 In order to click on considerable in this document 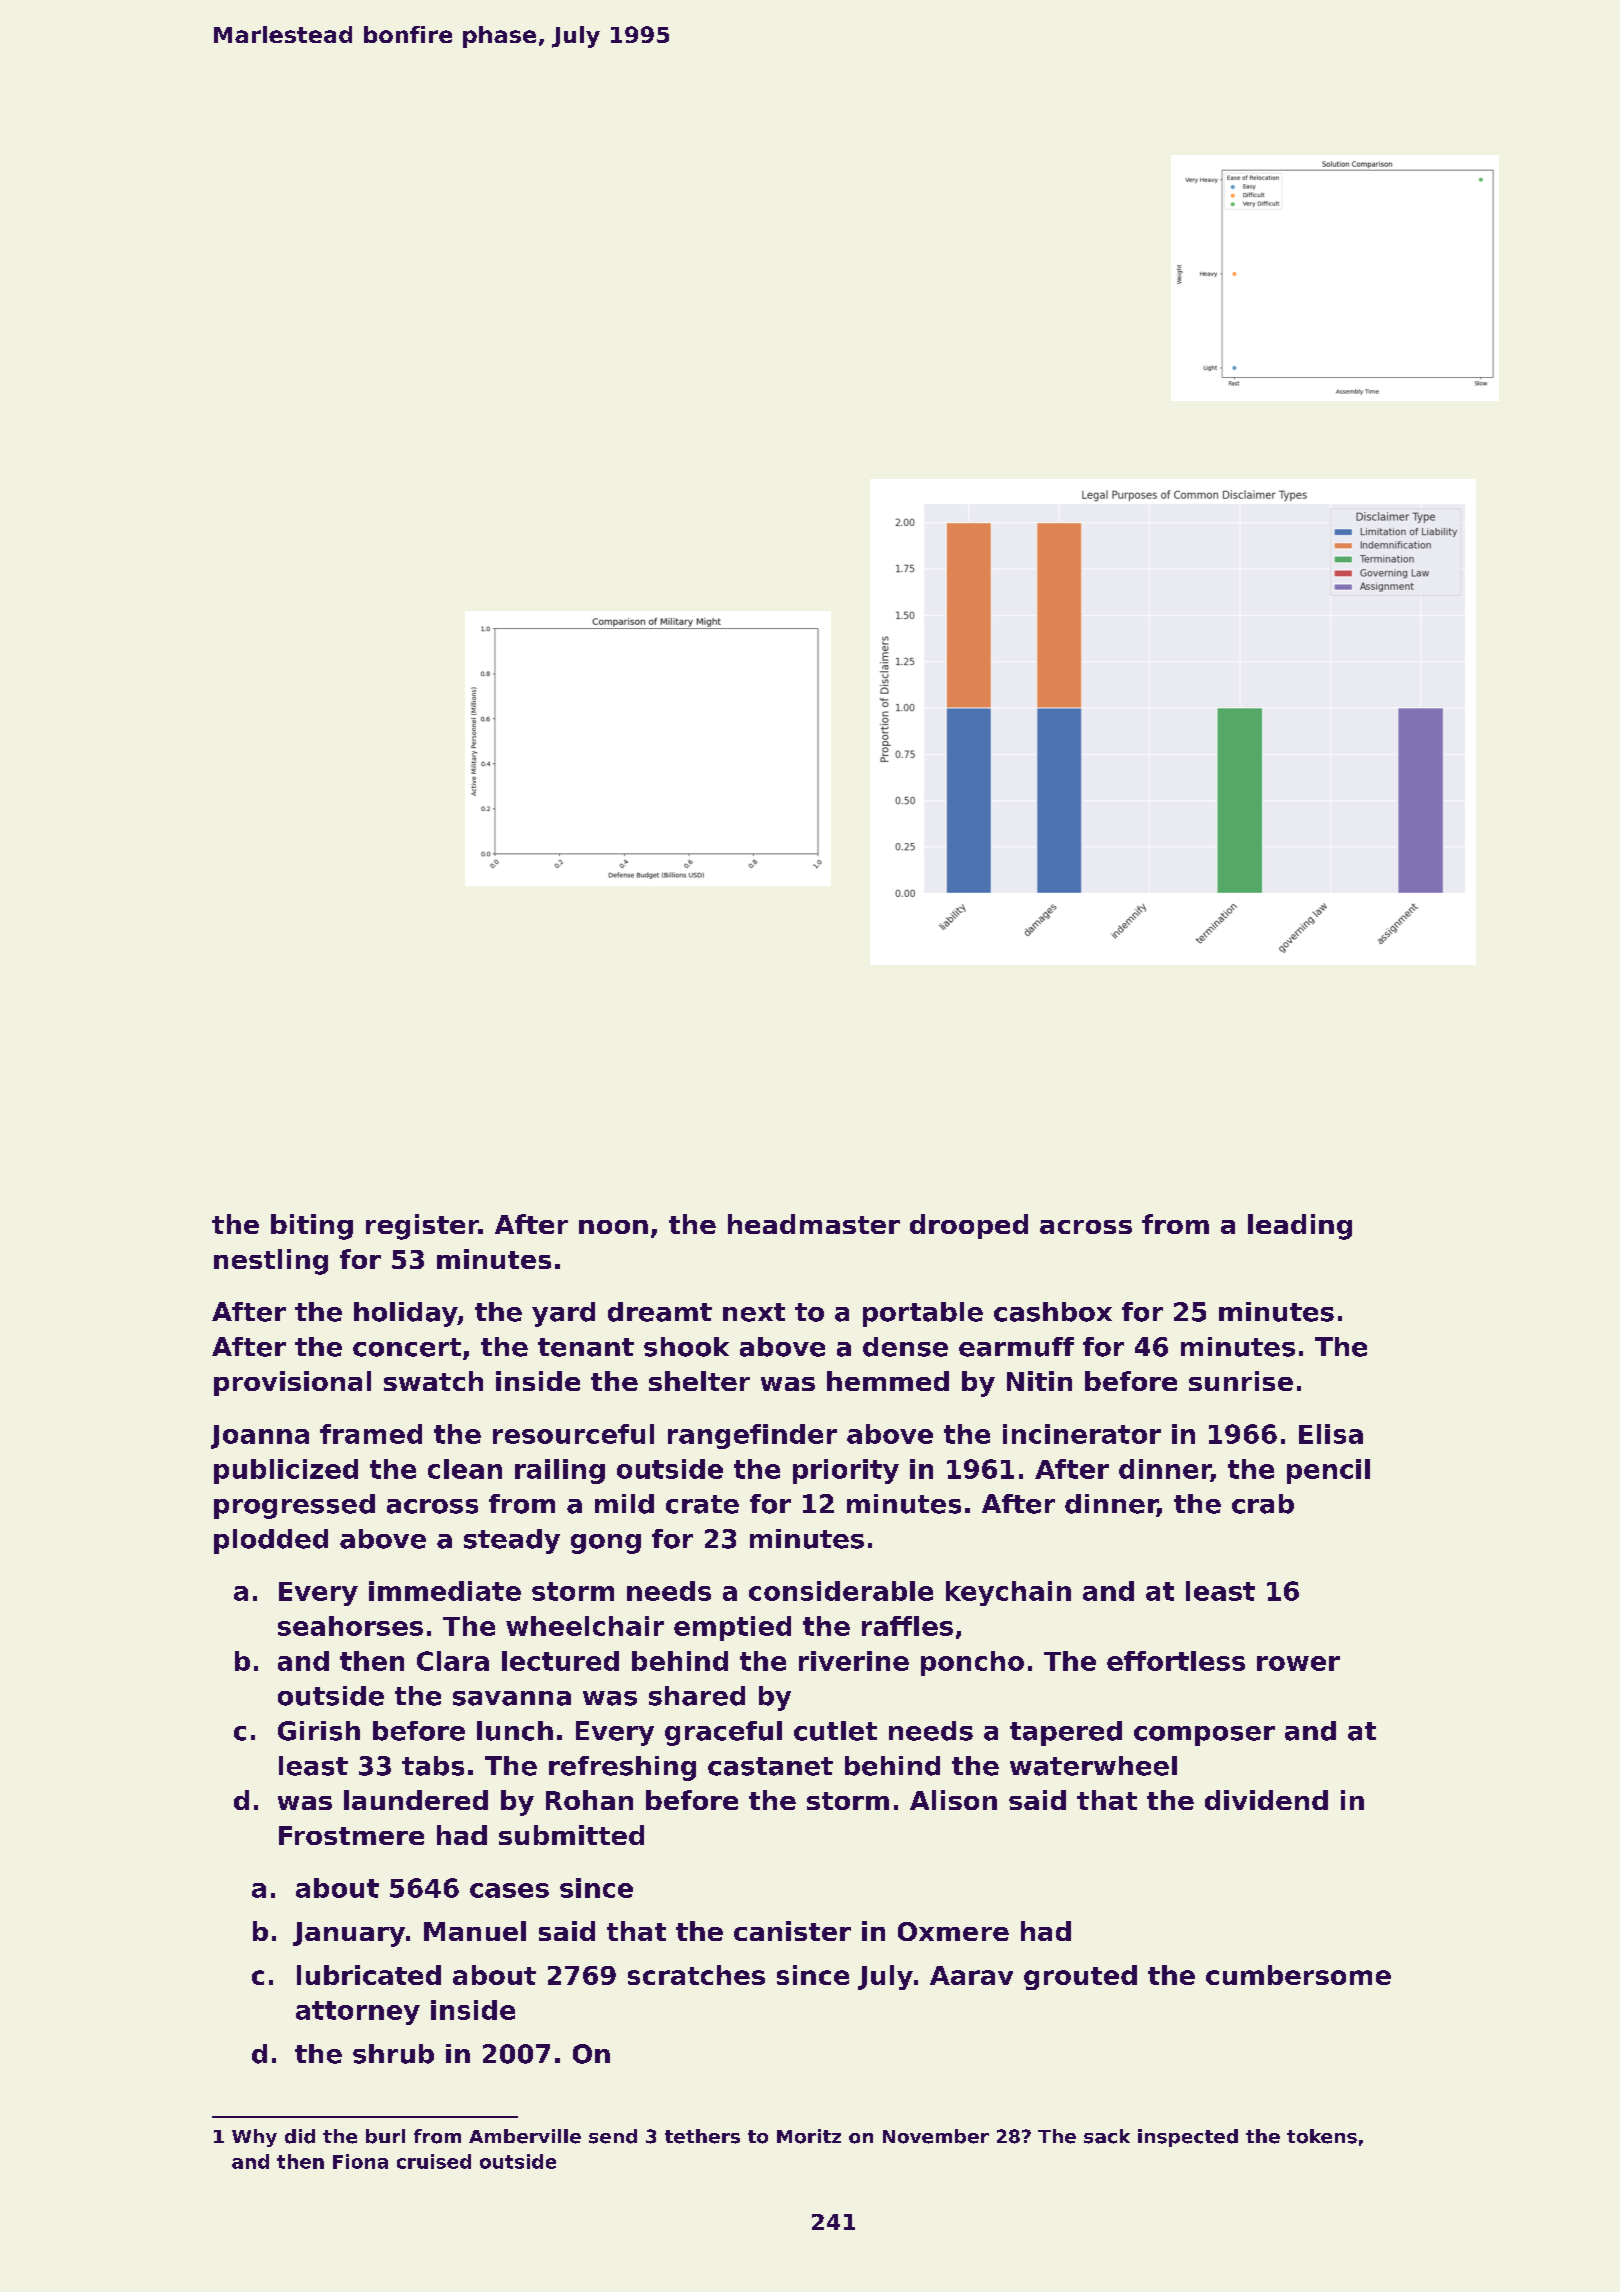, I will do `click(841, 1591)`.
